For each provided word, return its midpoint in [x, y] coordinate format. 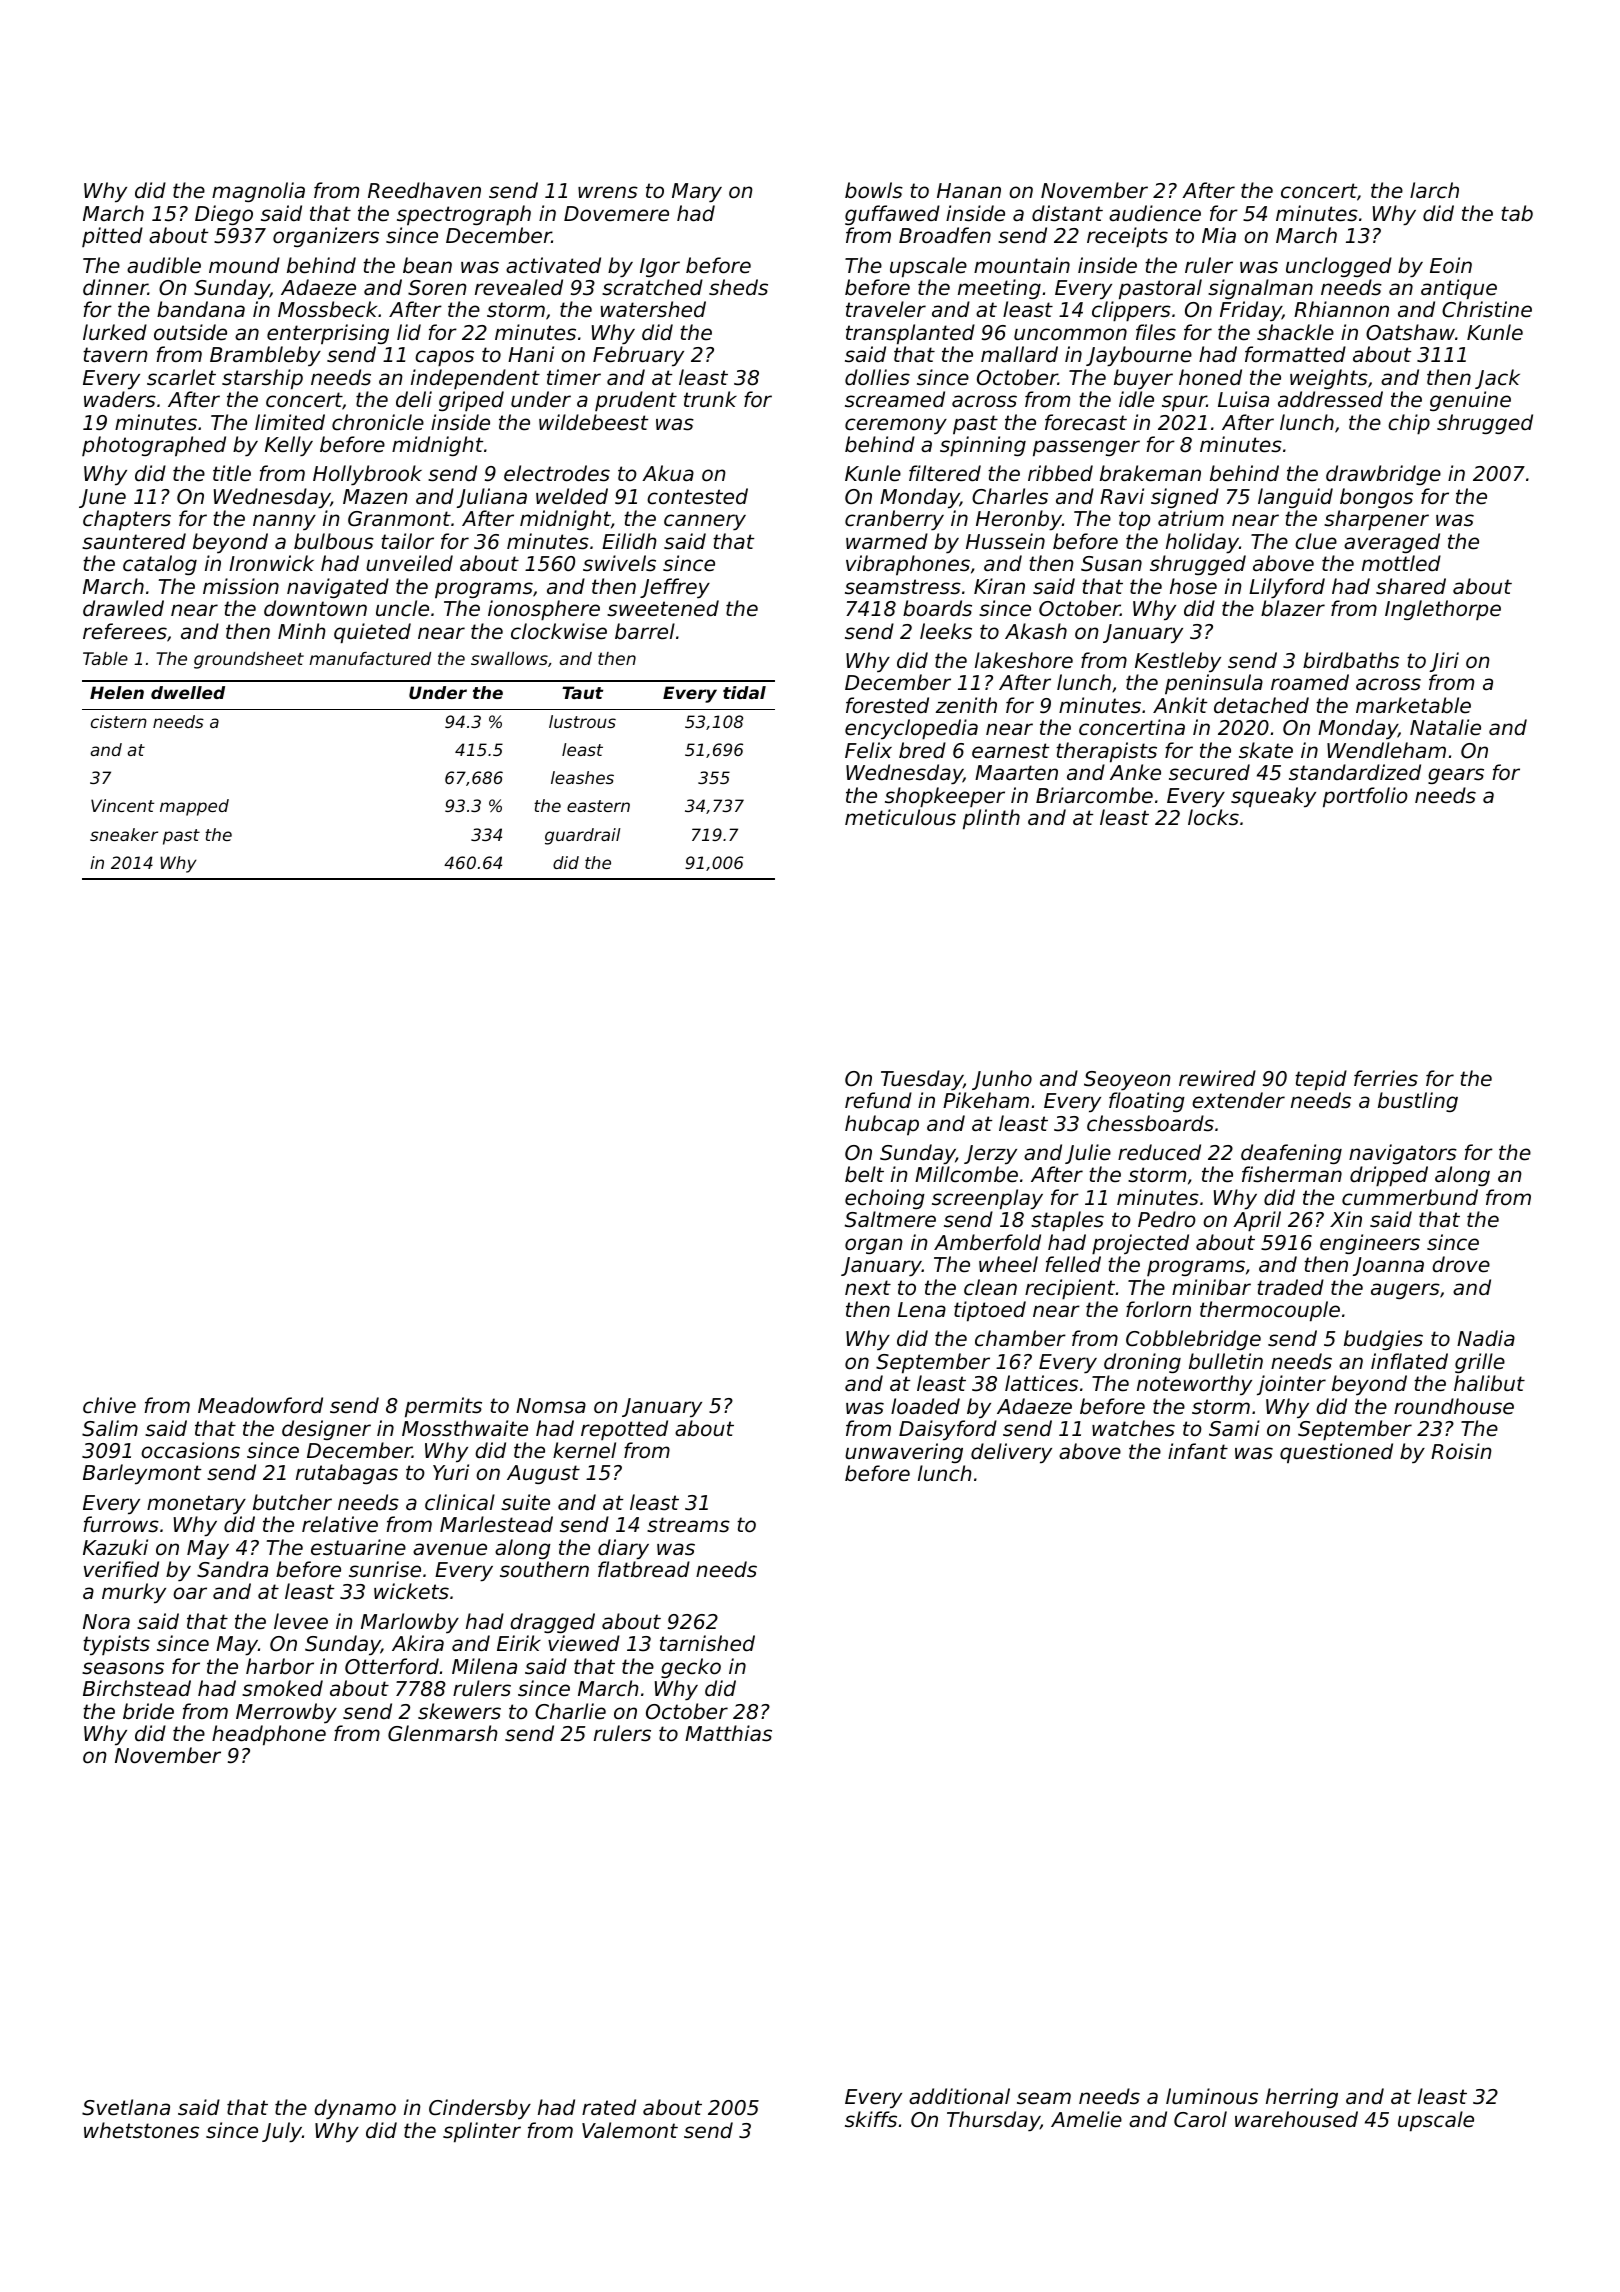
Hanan [969, 190]
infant [1198, 1451]
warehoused [1296, 2119]
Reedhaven [424, 190]
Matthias [728, 1733]
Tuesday [922, 1080]
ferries [1386, 1078]
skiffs [871, 2119]
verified [121, 1569]
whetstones [141, 2130]
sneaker [124, 834]
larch [1434, 190]
